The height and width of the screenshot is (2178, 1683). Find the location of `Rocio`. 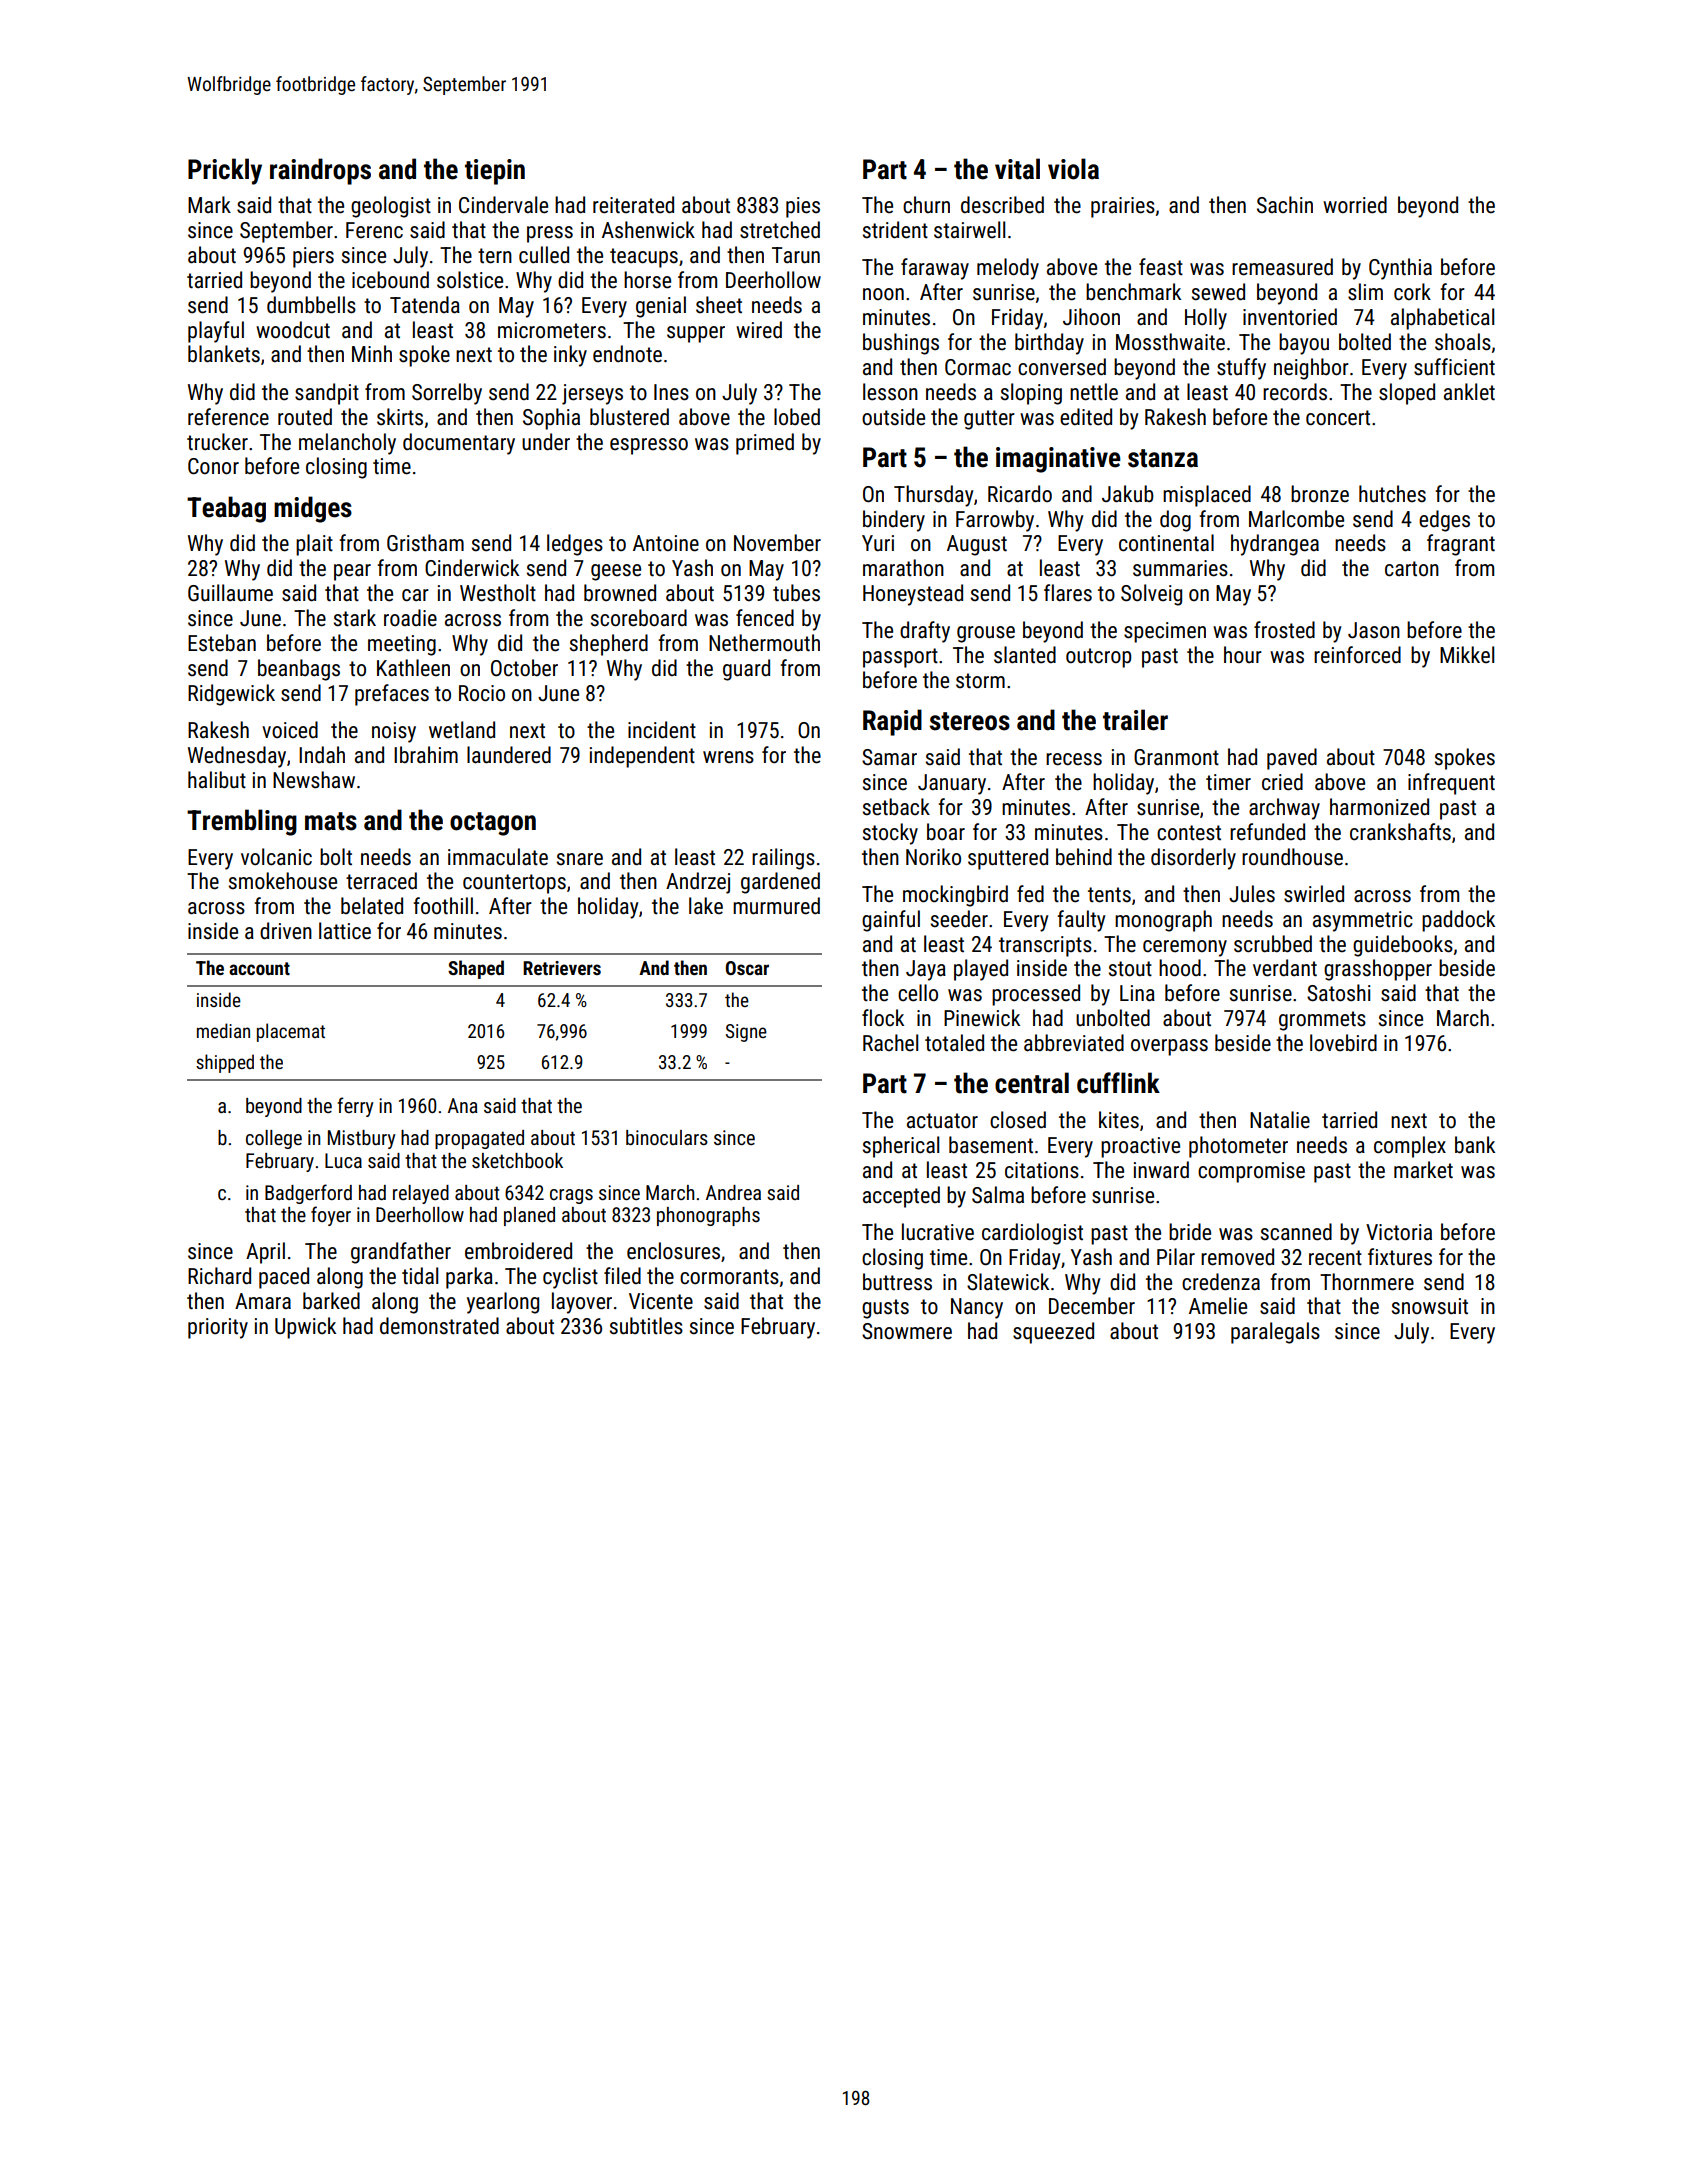

Rocio is located at coordinates (482, 693).
